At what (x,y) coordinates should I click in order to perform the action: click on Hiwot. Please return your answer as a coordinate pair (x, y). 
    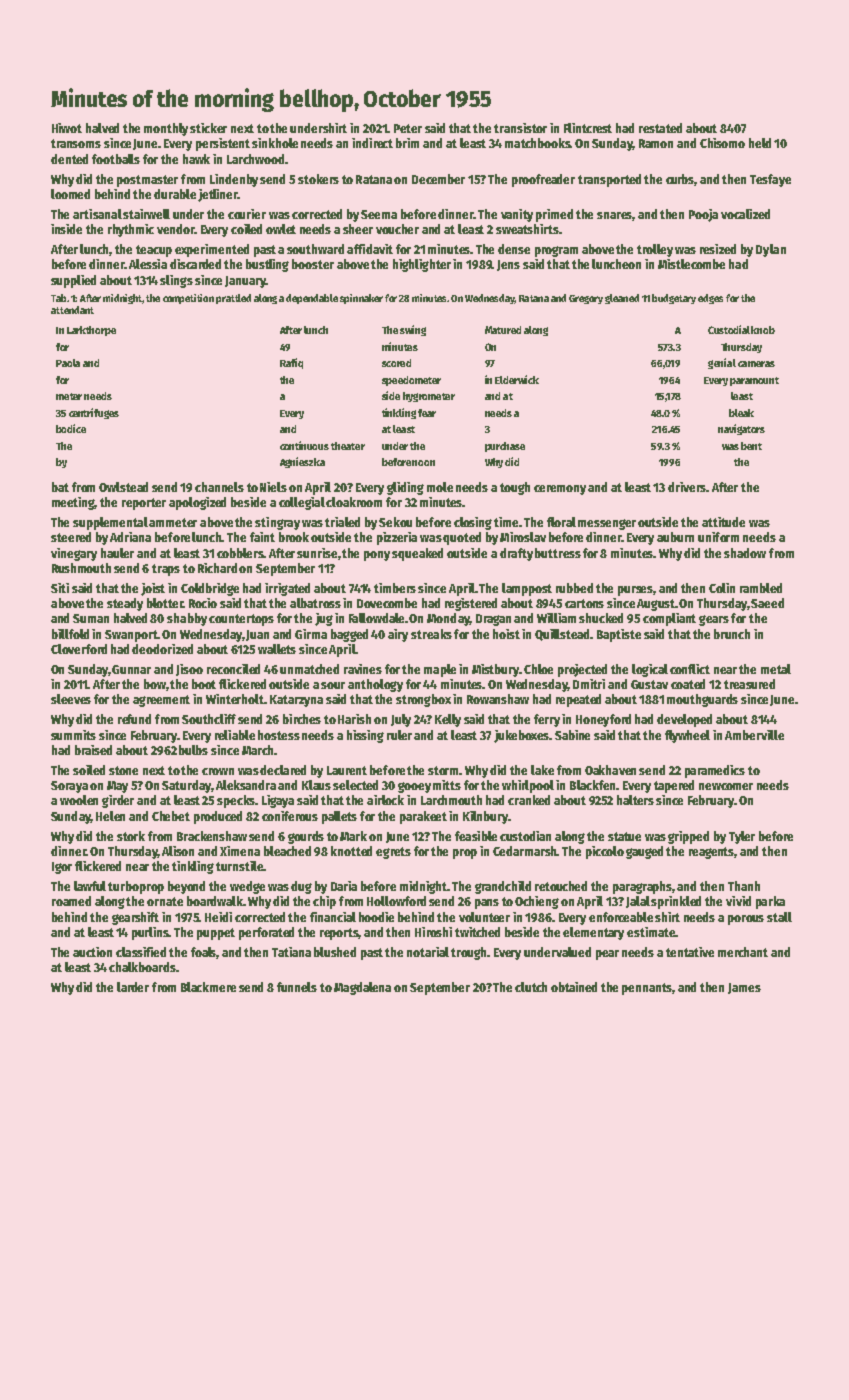
    Looking at the image, I should click on (67, 128).
